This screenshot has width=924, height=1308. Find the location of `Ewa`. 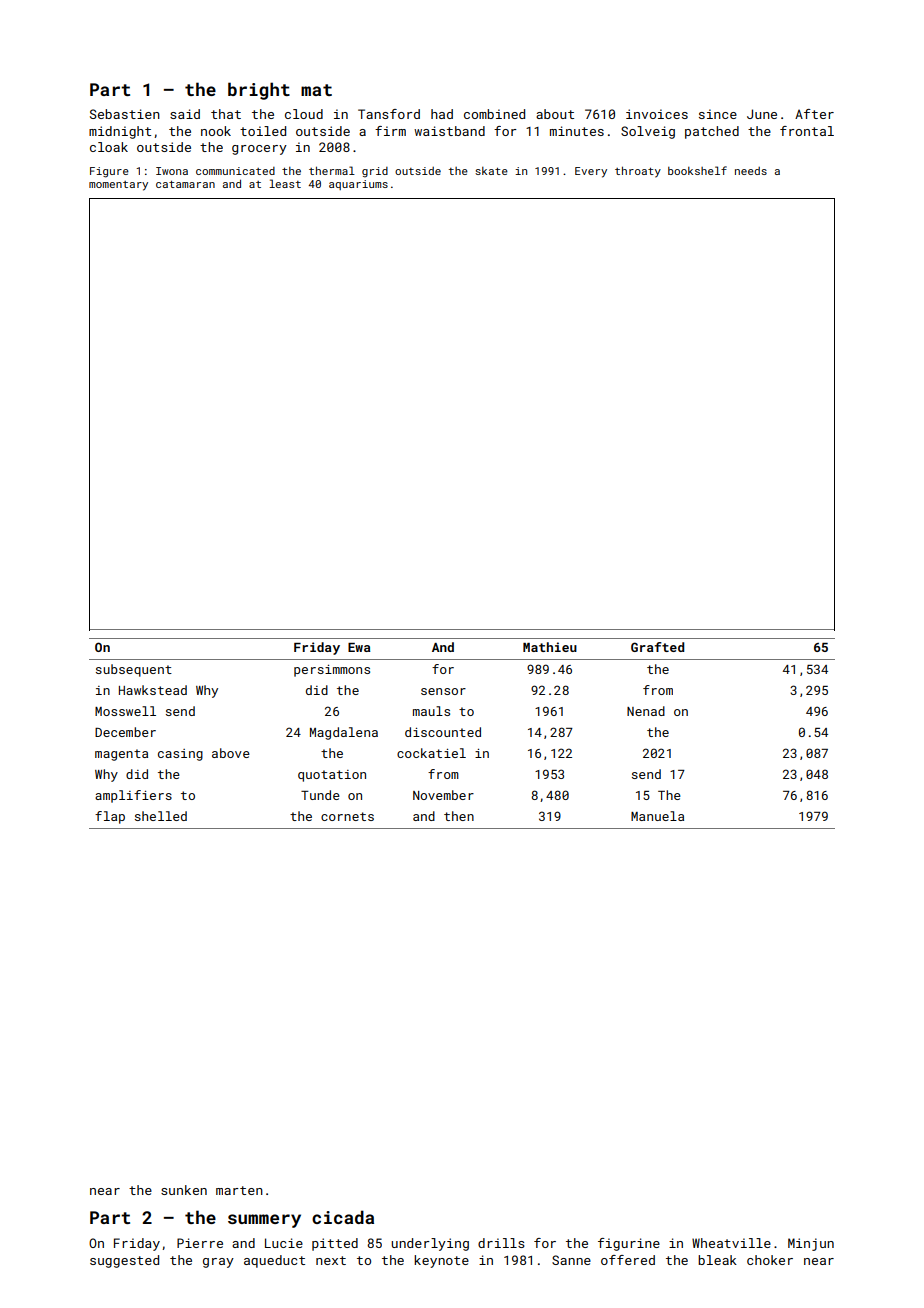

Ewa is located at coordinates (359, 647).
